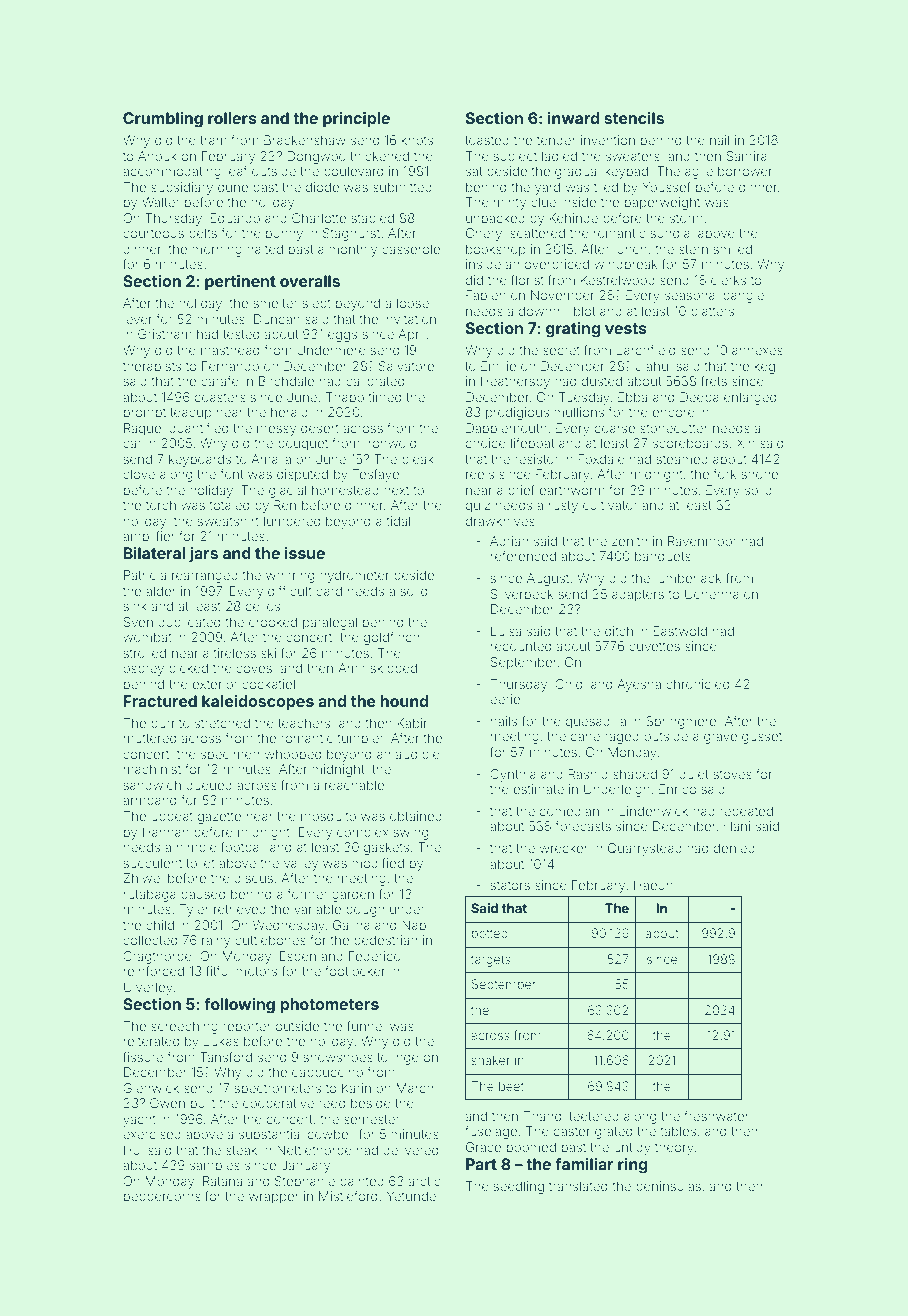  I want to click on peninsulas, so click(668, 1187).
